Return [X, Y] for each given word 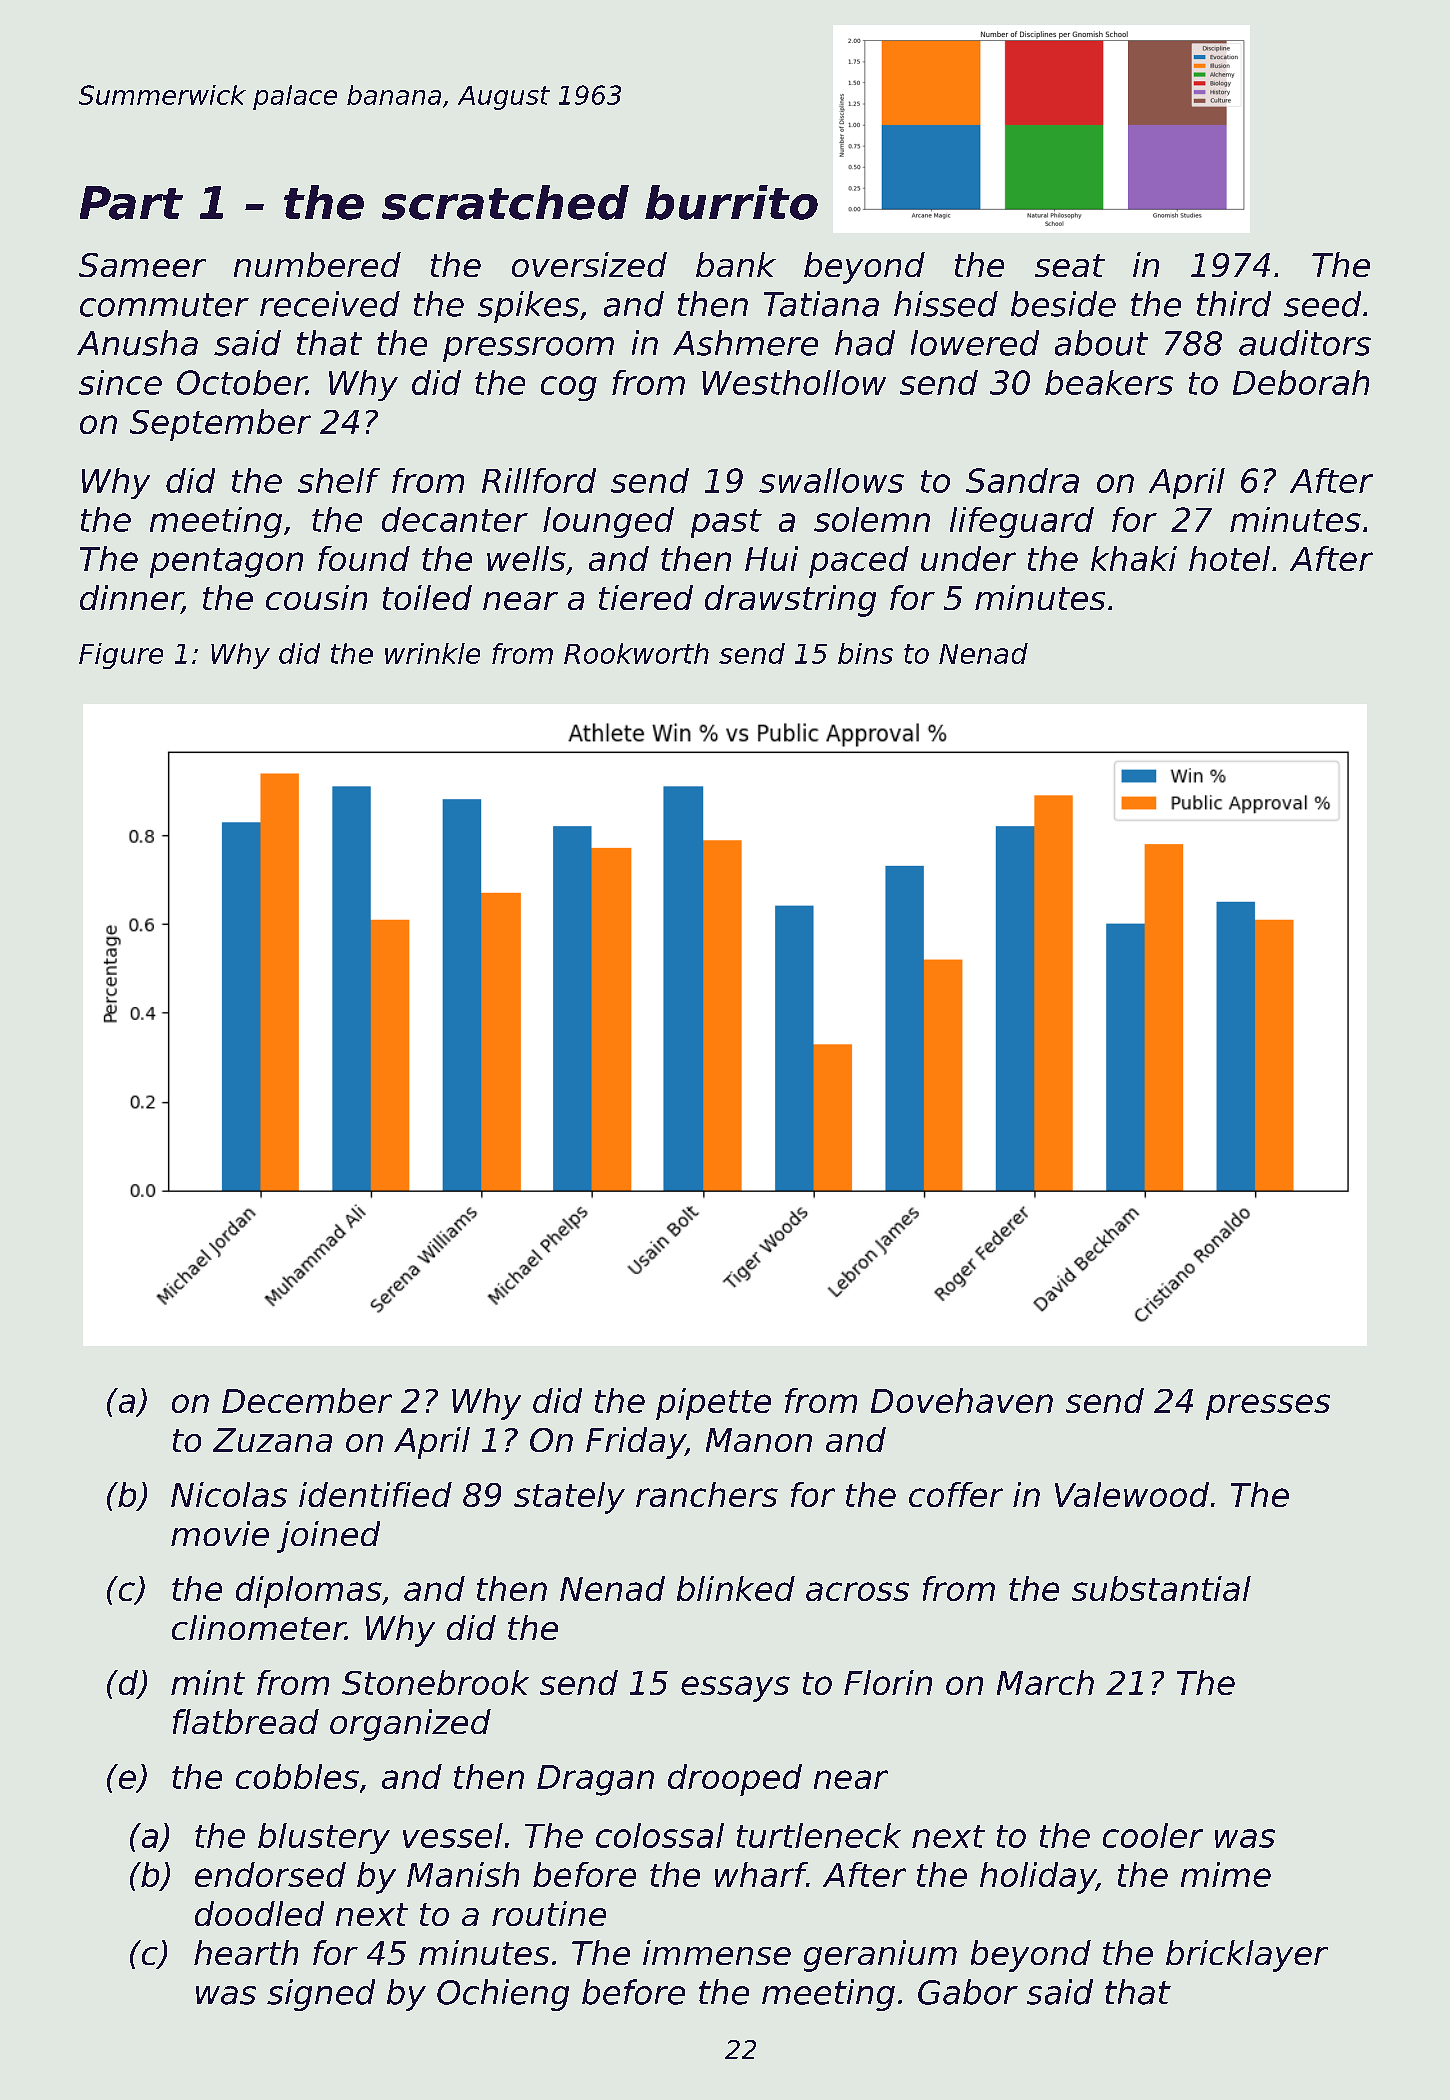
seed [1322, 304]
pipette [713, 1404]
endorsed [270, 1874]
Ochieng [503, 1995]
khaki [1134, 558]
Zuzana [272, 1440]
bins [865, 653]
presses [1268, 1407]
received [330, 304]
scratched [505, 202]
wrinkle [432, 653]
